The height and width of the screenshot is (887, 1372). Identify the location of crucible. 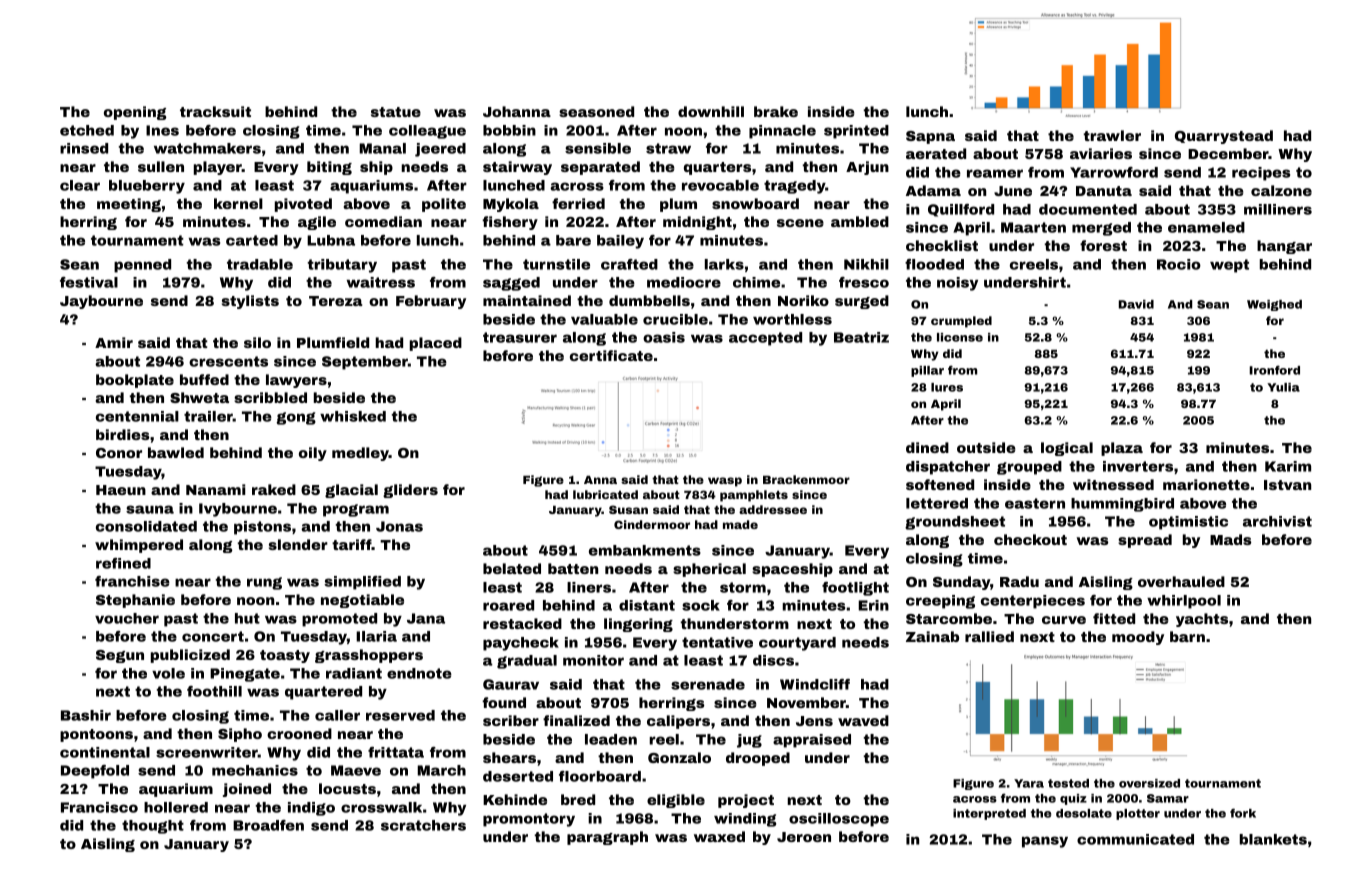
(675, 319).
